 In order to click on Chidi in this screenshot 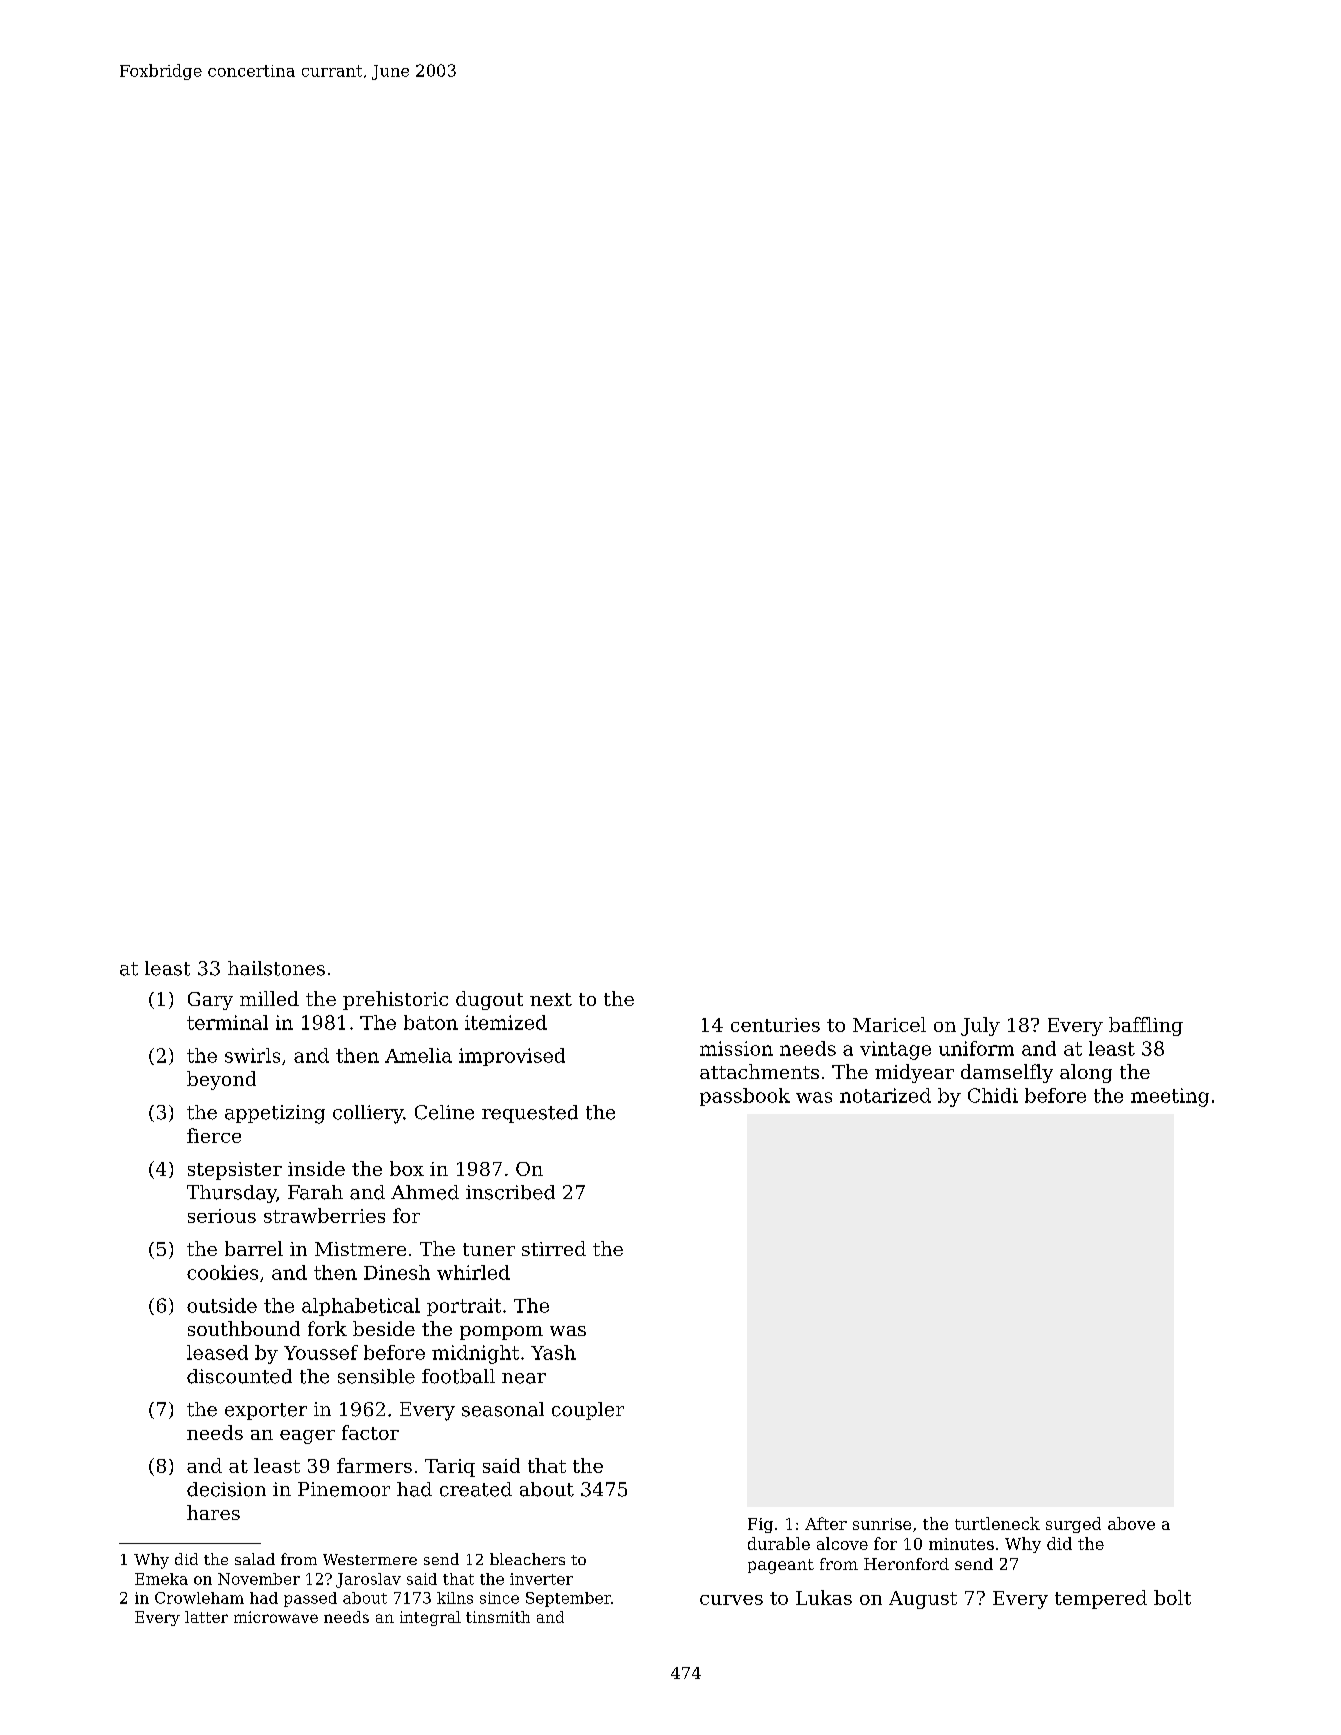, I will do `click(993, 1095)`.
